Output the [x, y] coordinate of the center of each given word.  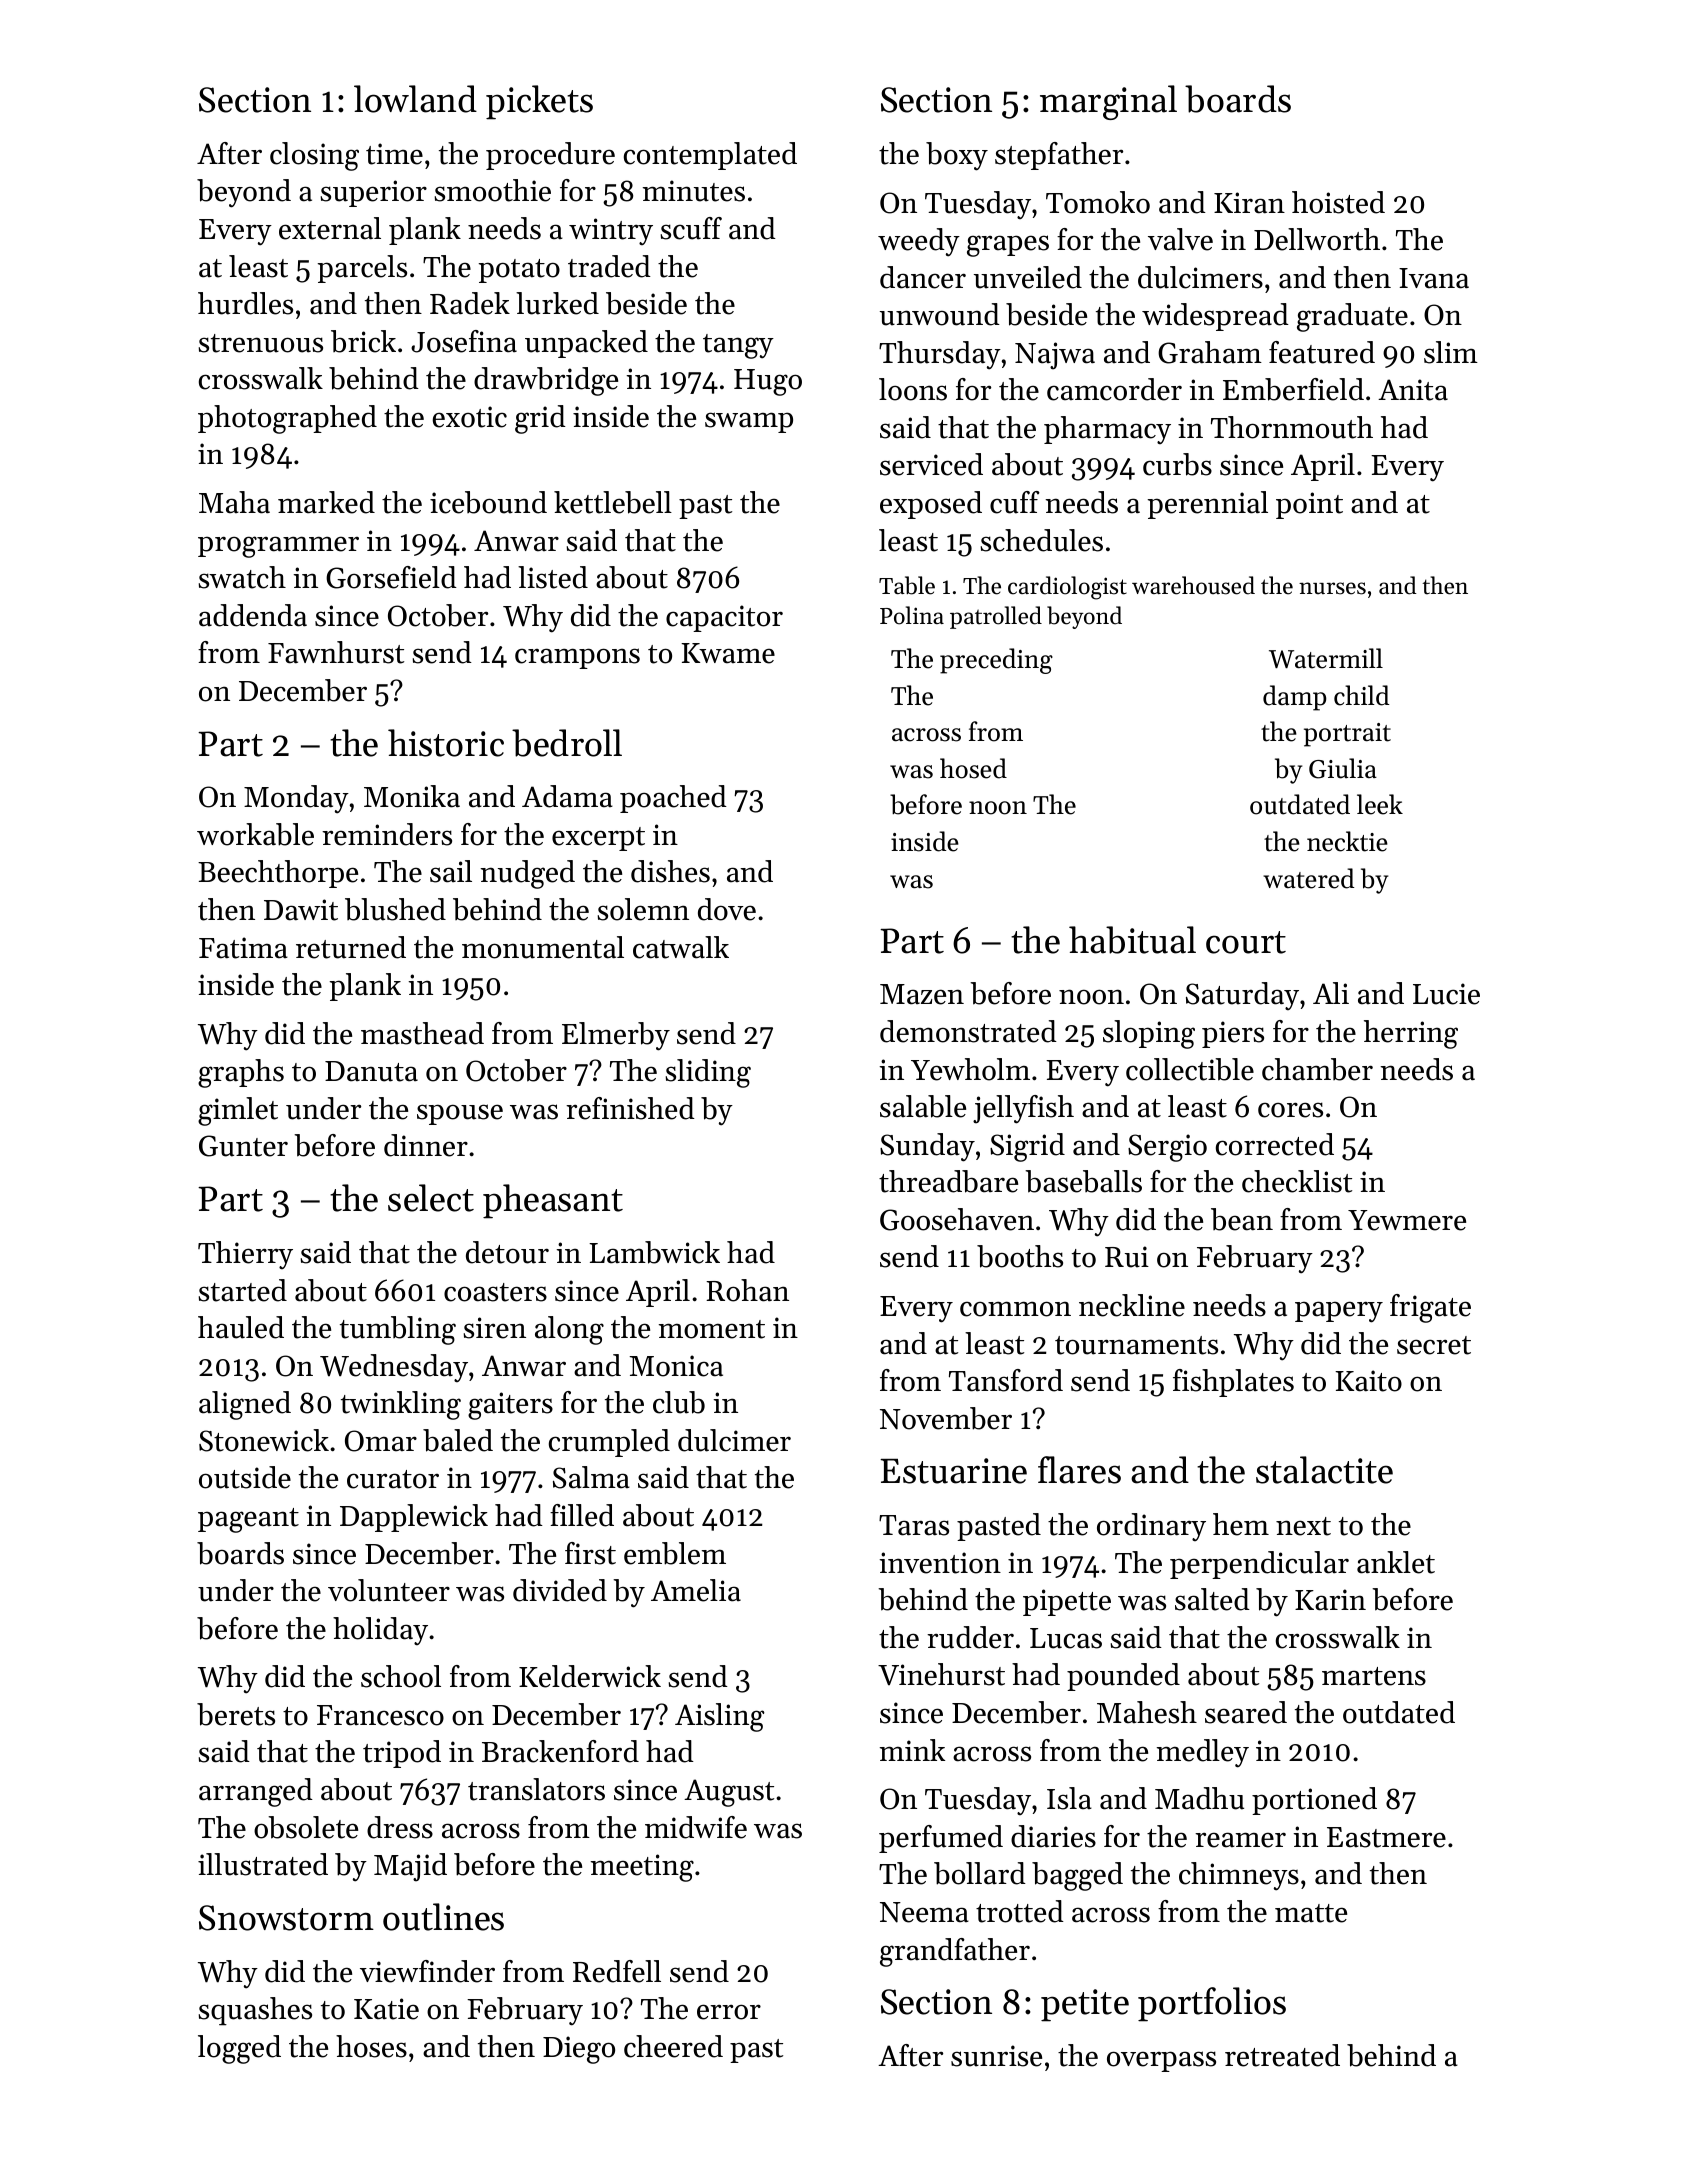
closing [314, 156]
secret [1434, 1345]
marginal [1108, 102]
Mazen [922, 994]
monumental [543, 947]
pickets [539, 102]
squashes [255, 2011]
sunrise [996, 2056]
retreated [1282, 2055]
